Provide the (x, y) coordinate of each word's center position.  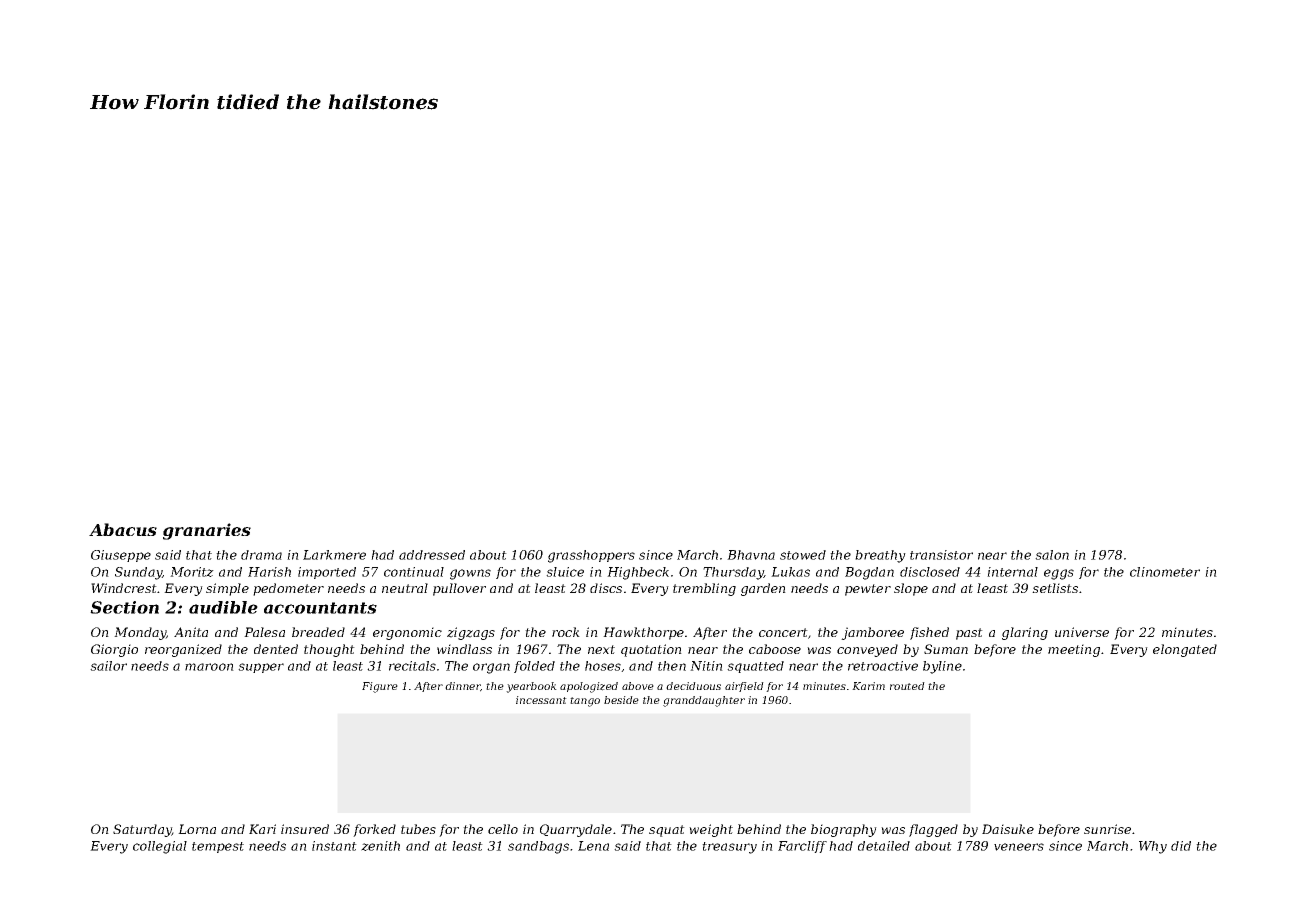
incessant (541, 700)
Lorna (197, 829)
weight (711, 830)
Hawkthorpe (643, 633)
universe (1082, 632)
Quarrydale (576, 830)
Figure (380, 687)
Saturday (142, 830)
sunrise (1107, 829)
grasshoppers (591, 556)
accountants (320, 608)
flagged (933, 830)
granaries (207, 531)
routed (907, 686)
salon (1052, 555)
